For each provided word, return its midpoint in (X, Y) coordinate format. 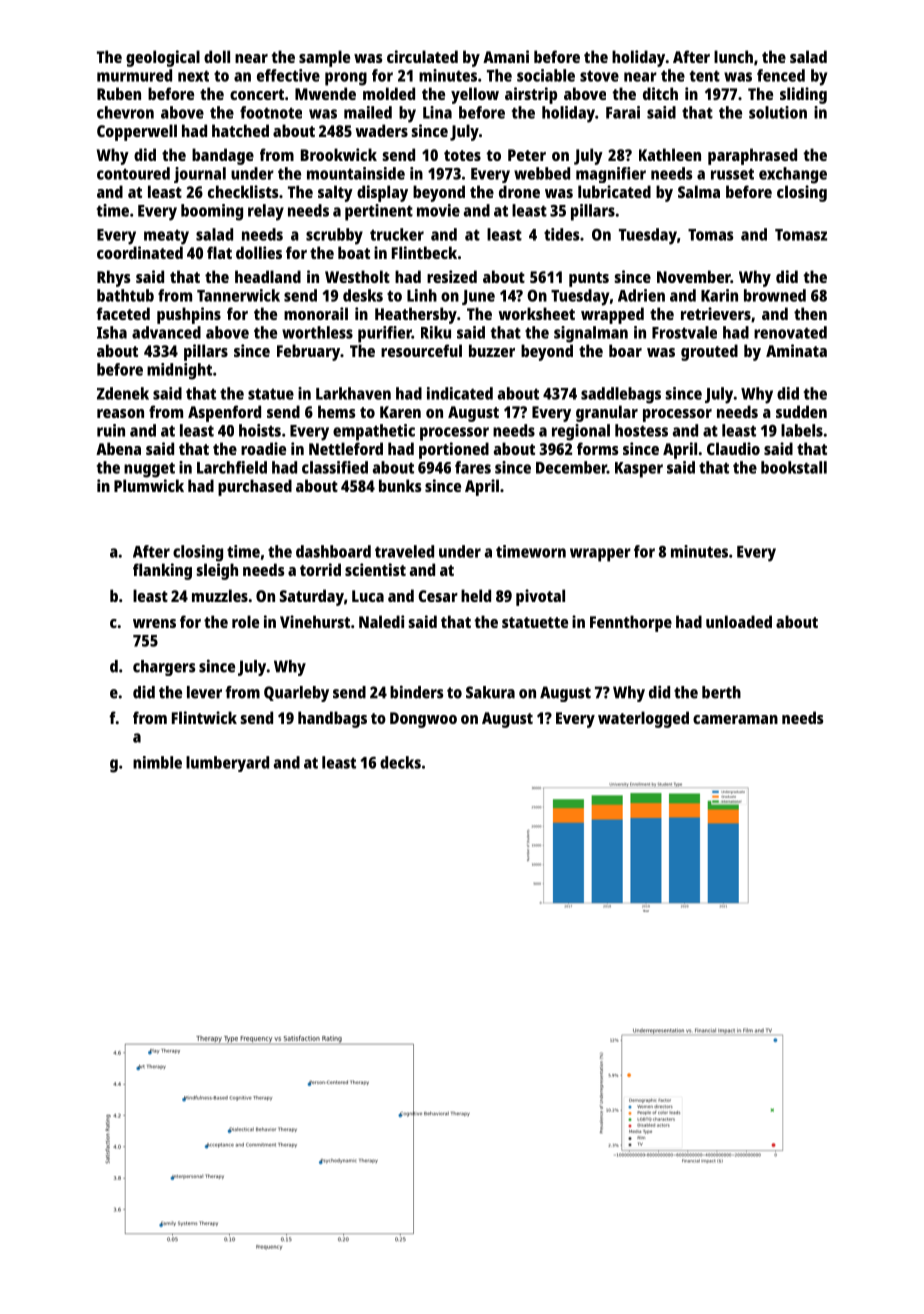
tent (705, 76)
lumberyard (227, 764)
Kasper (639, 470)
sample (324, 58)
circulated (422, 56)
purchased (255, 487)
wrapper (600, 555)
